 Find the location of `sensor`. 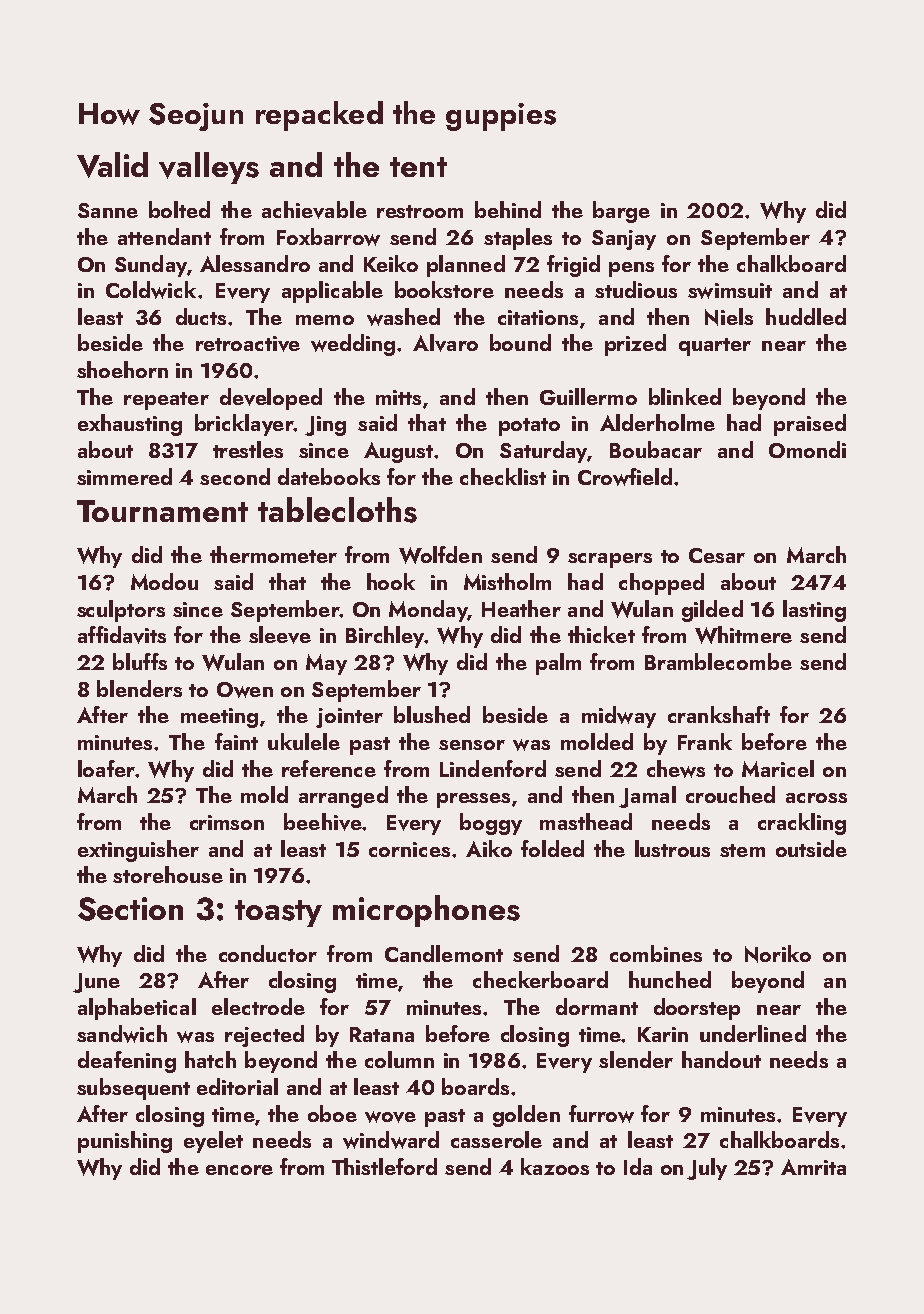

sensor is located at coordinates (472, 745).
